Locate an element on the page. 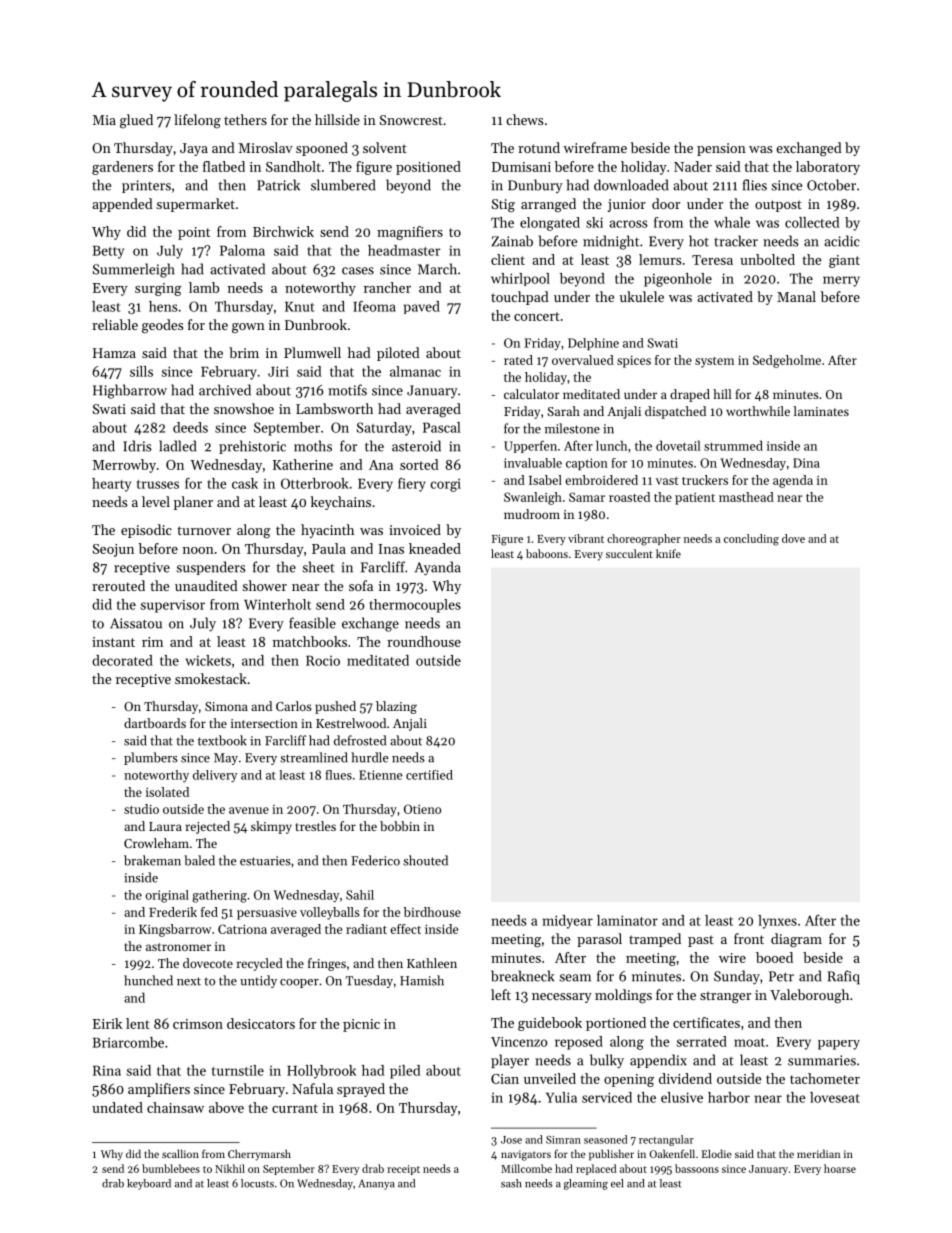  sash is located at coordinates (511, 1183).
